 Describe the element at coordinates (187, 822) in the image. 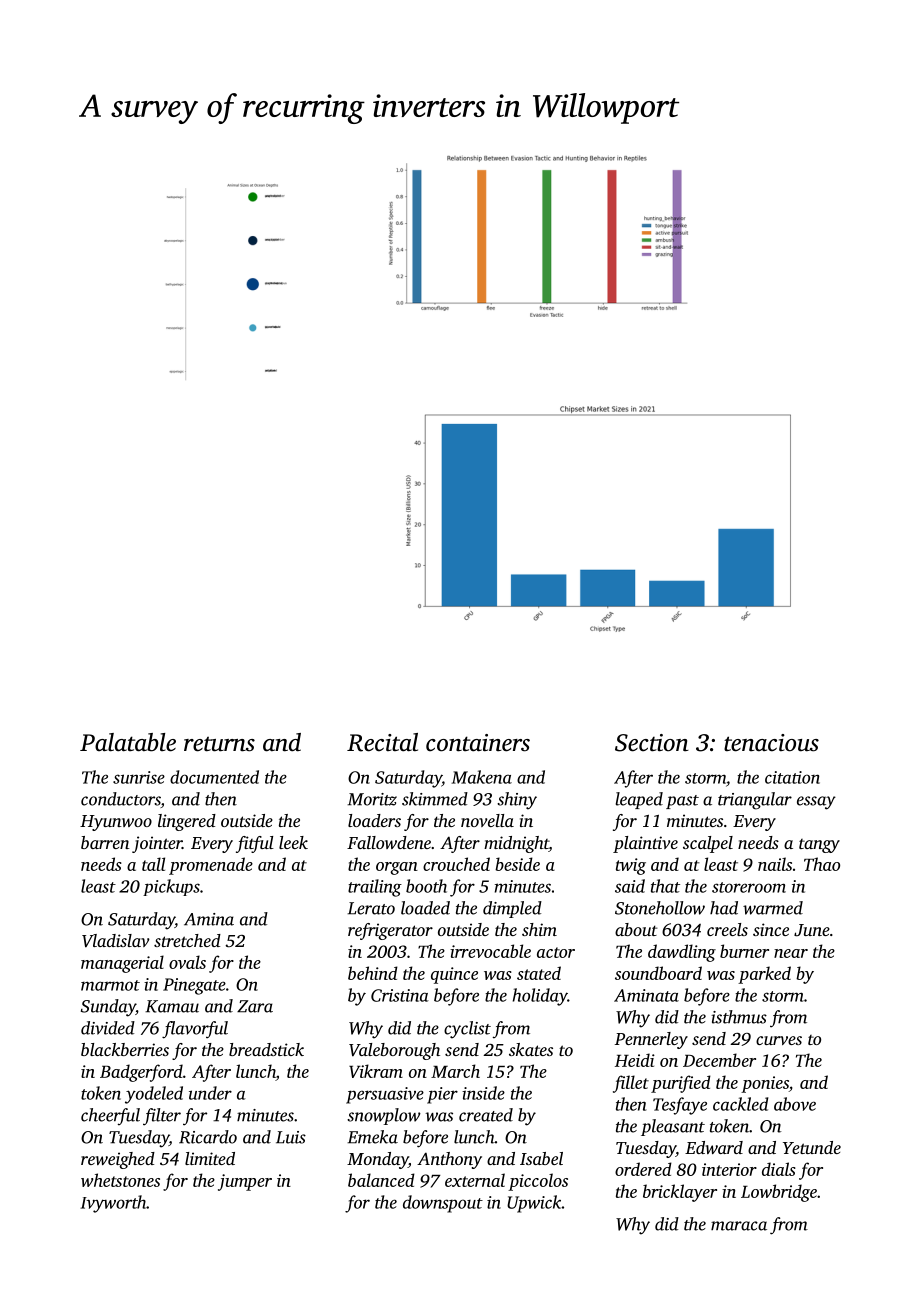

I see `lingered` at that location.
